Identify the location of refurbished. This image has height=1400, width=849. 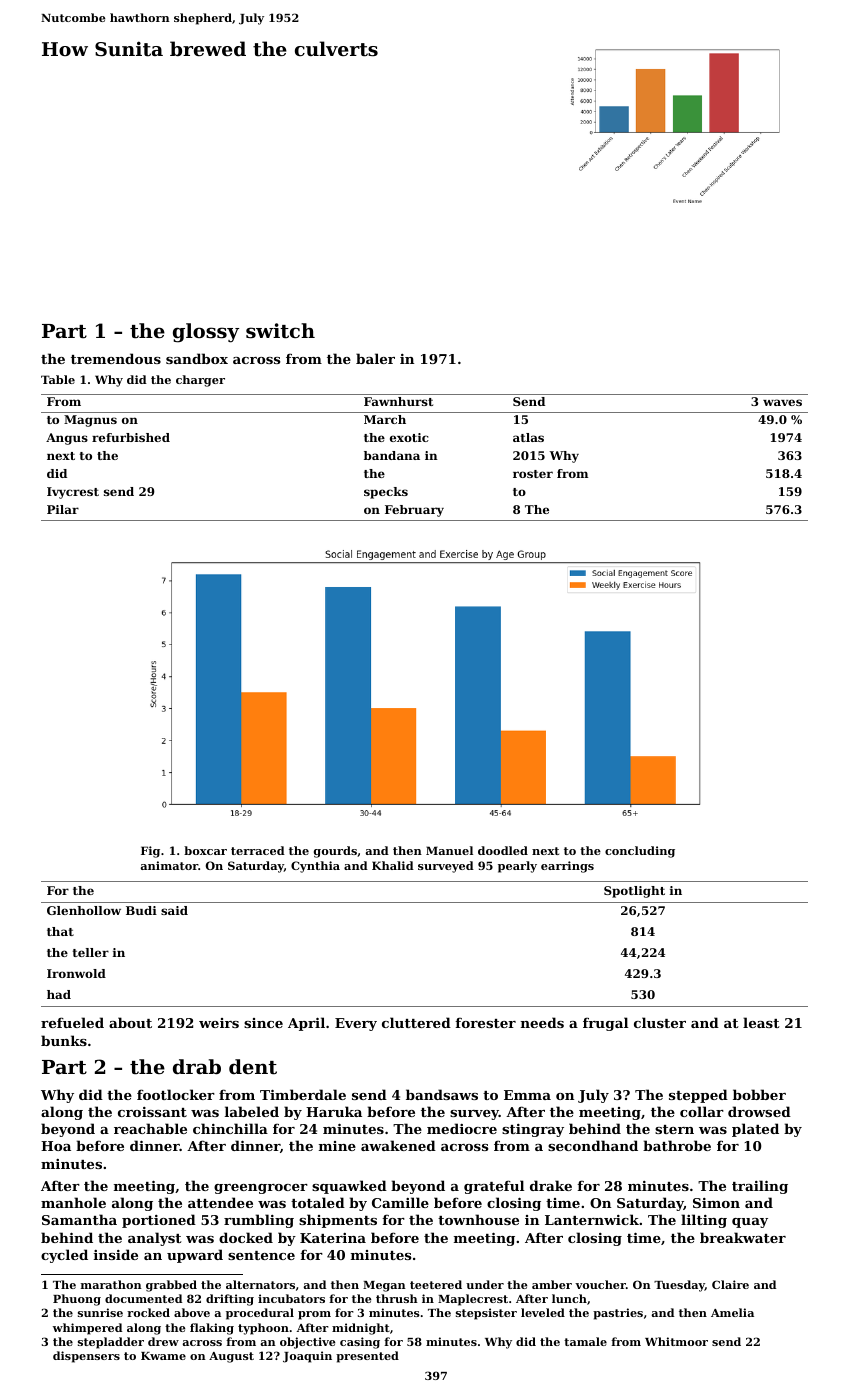
(131, 437).
